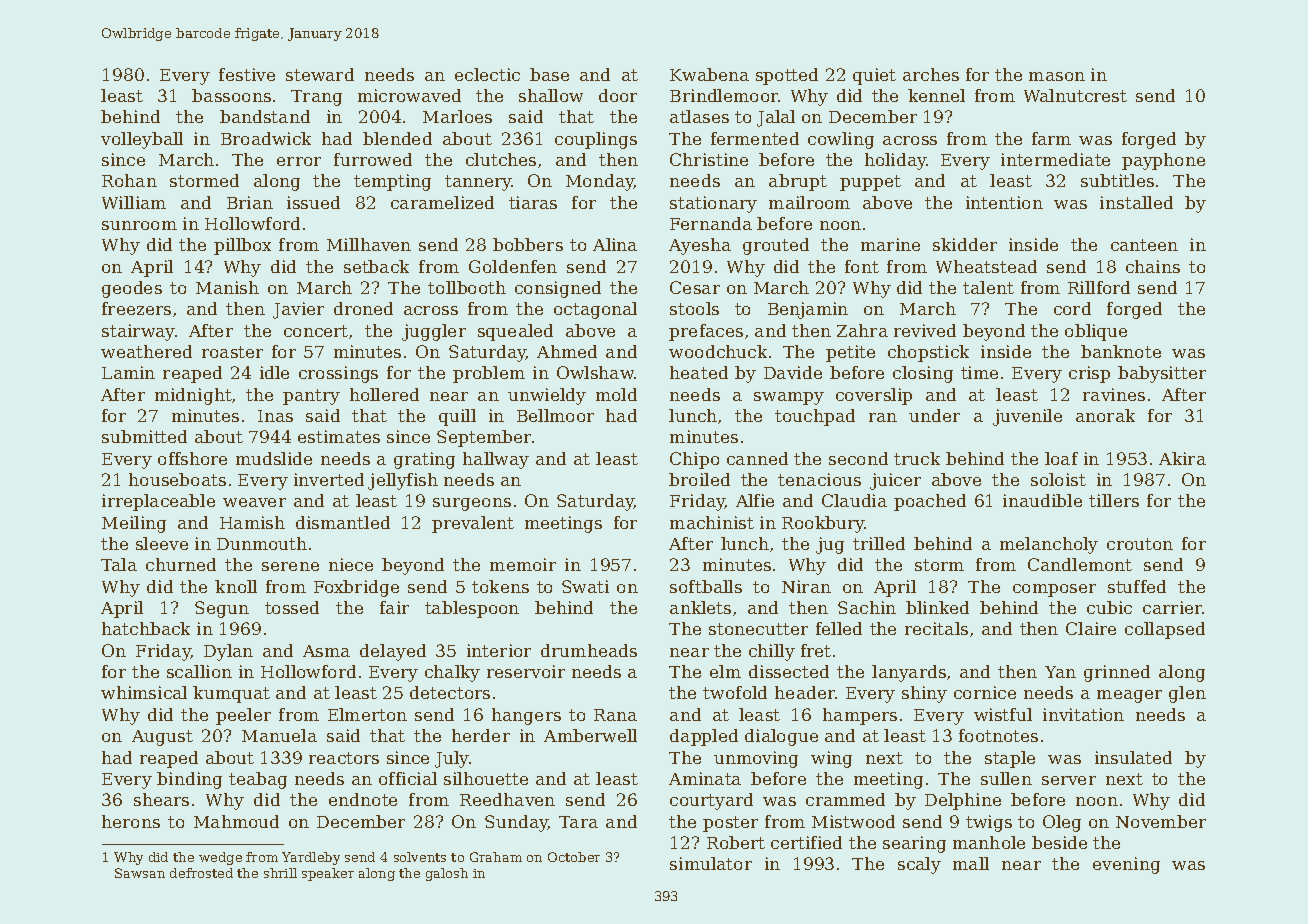 This screenshot has width=1308, height=924. Describe the element at coordinates (146, 628) in the screenshot. I see `hatchback` at that location.
